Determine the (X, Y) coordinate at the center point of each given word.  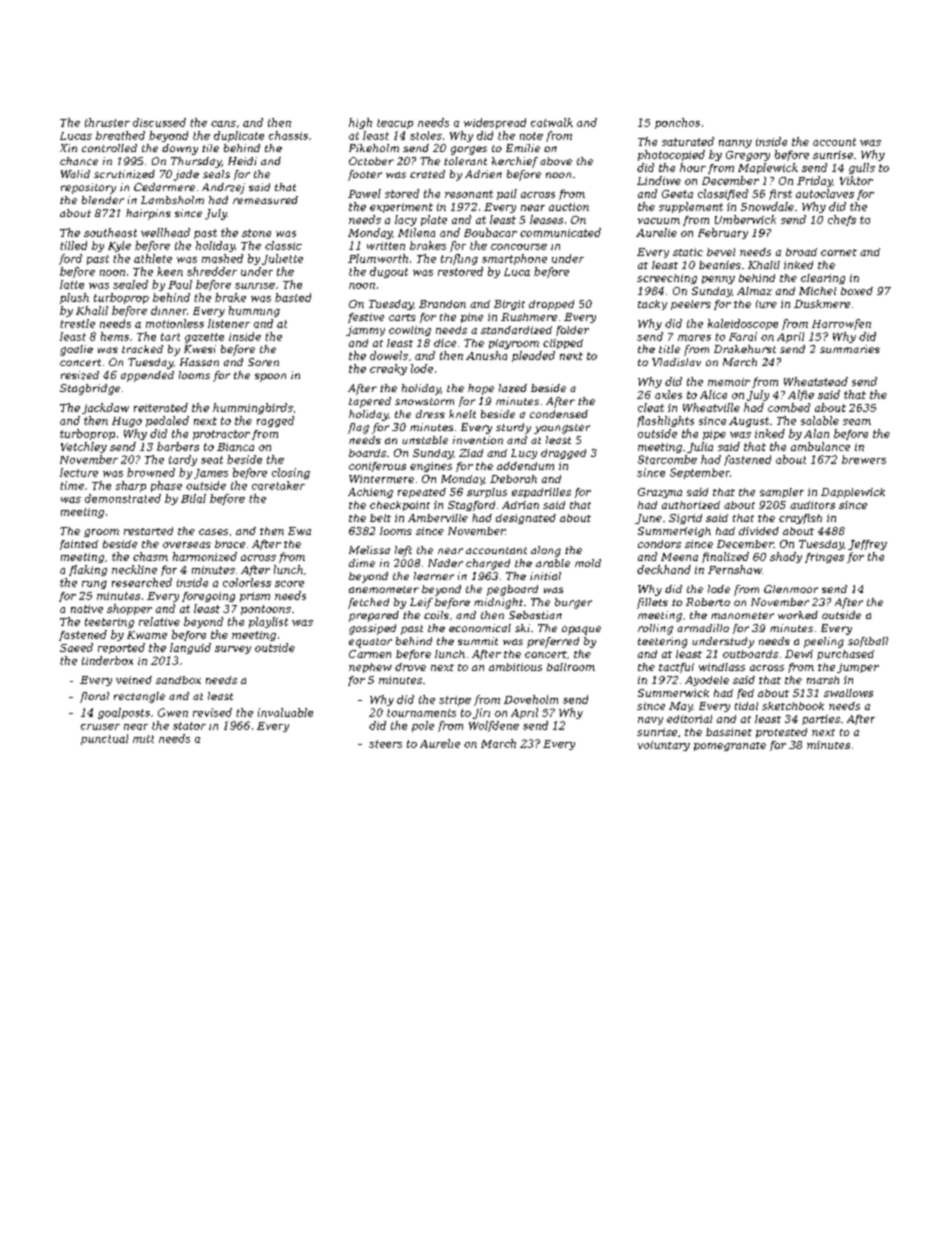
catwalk (552, 122)
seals (216, 174)
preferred (553, 642)
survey (233, 650)
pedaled (167, 421)
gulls (862, 168)
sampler (782, 493)
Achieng (370, 493)
